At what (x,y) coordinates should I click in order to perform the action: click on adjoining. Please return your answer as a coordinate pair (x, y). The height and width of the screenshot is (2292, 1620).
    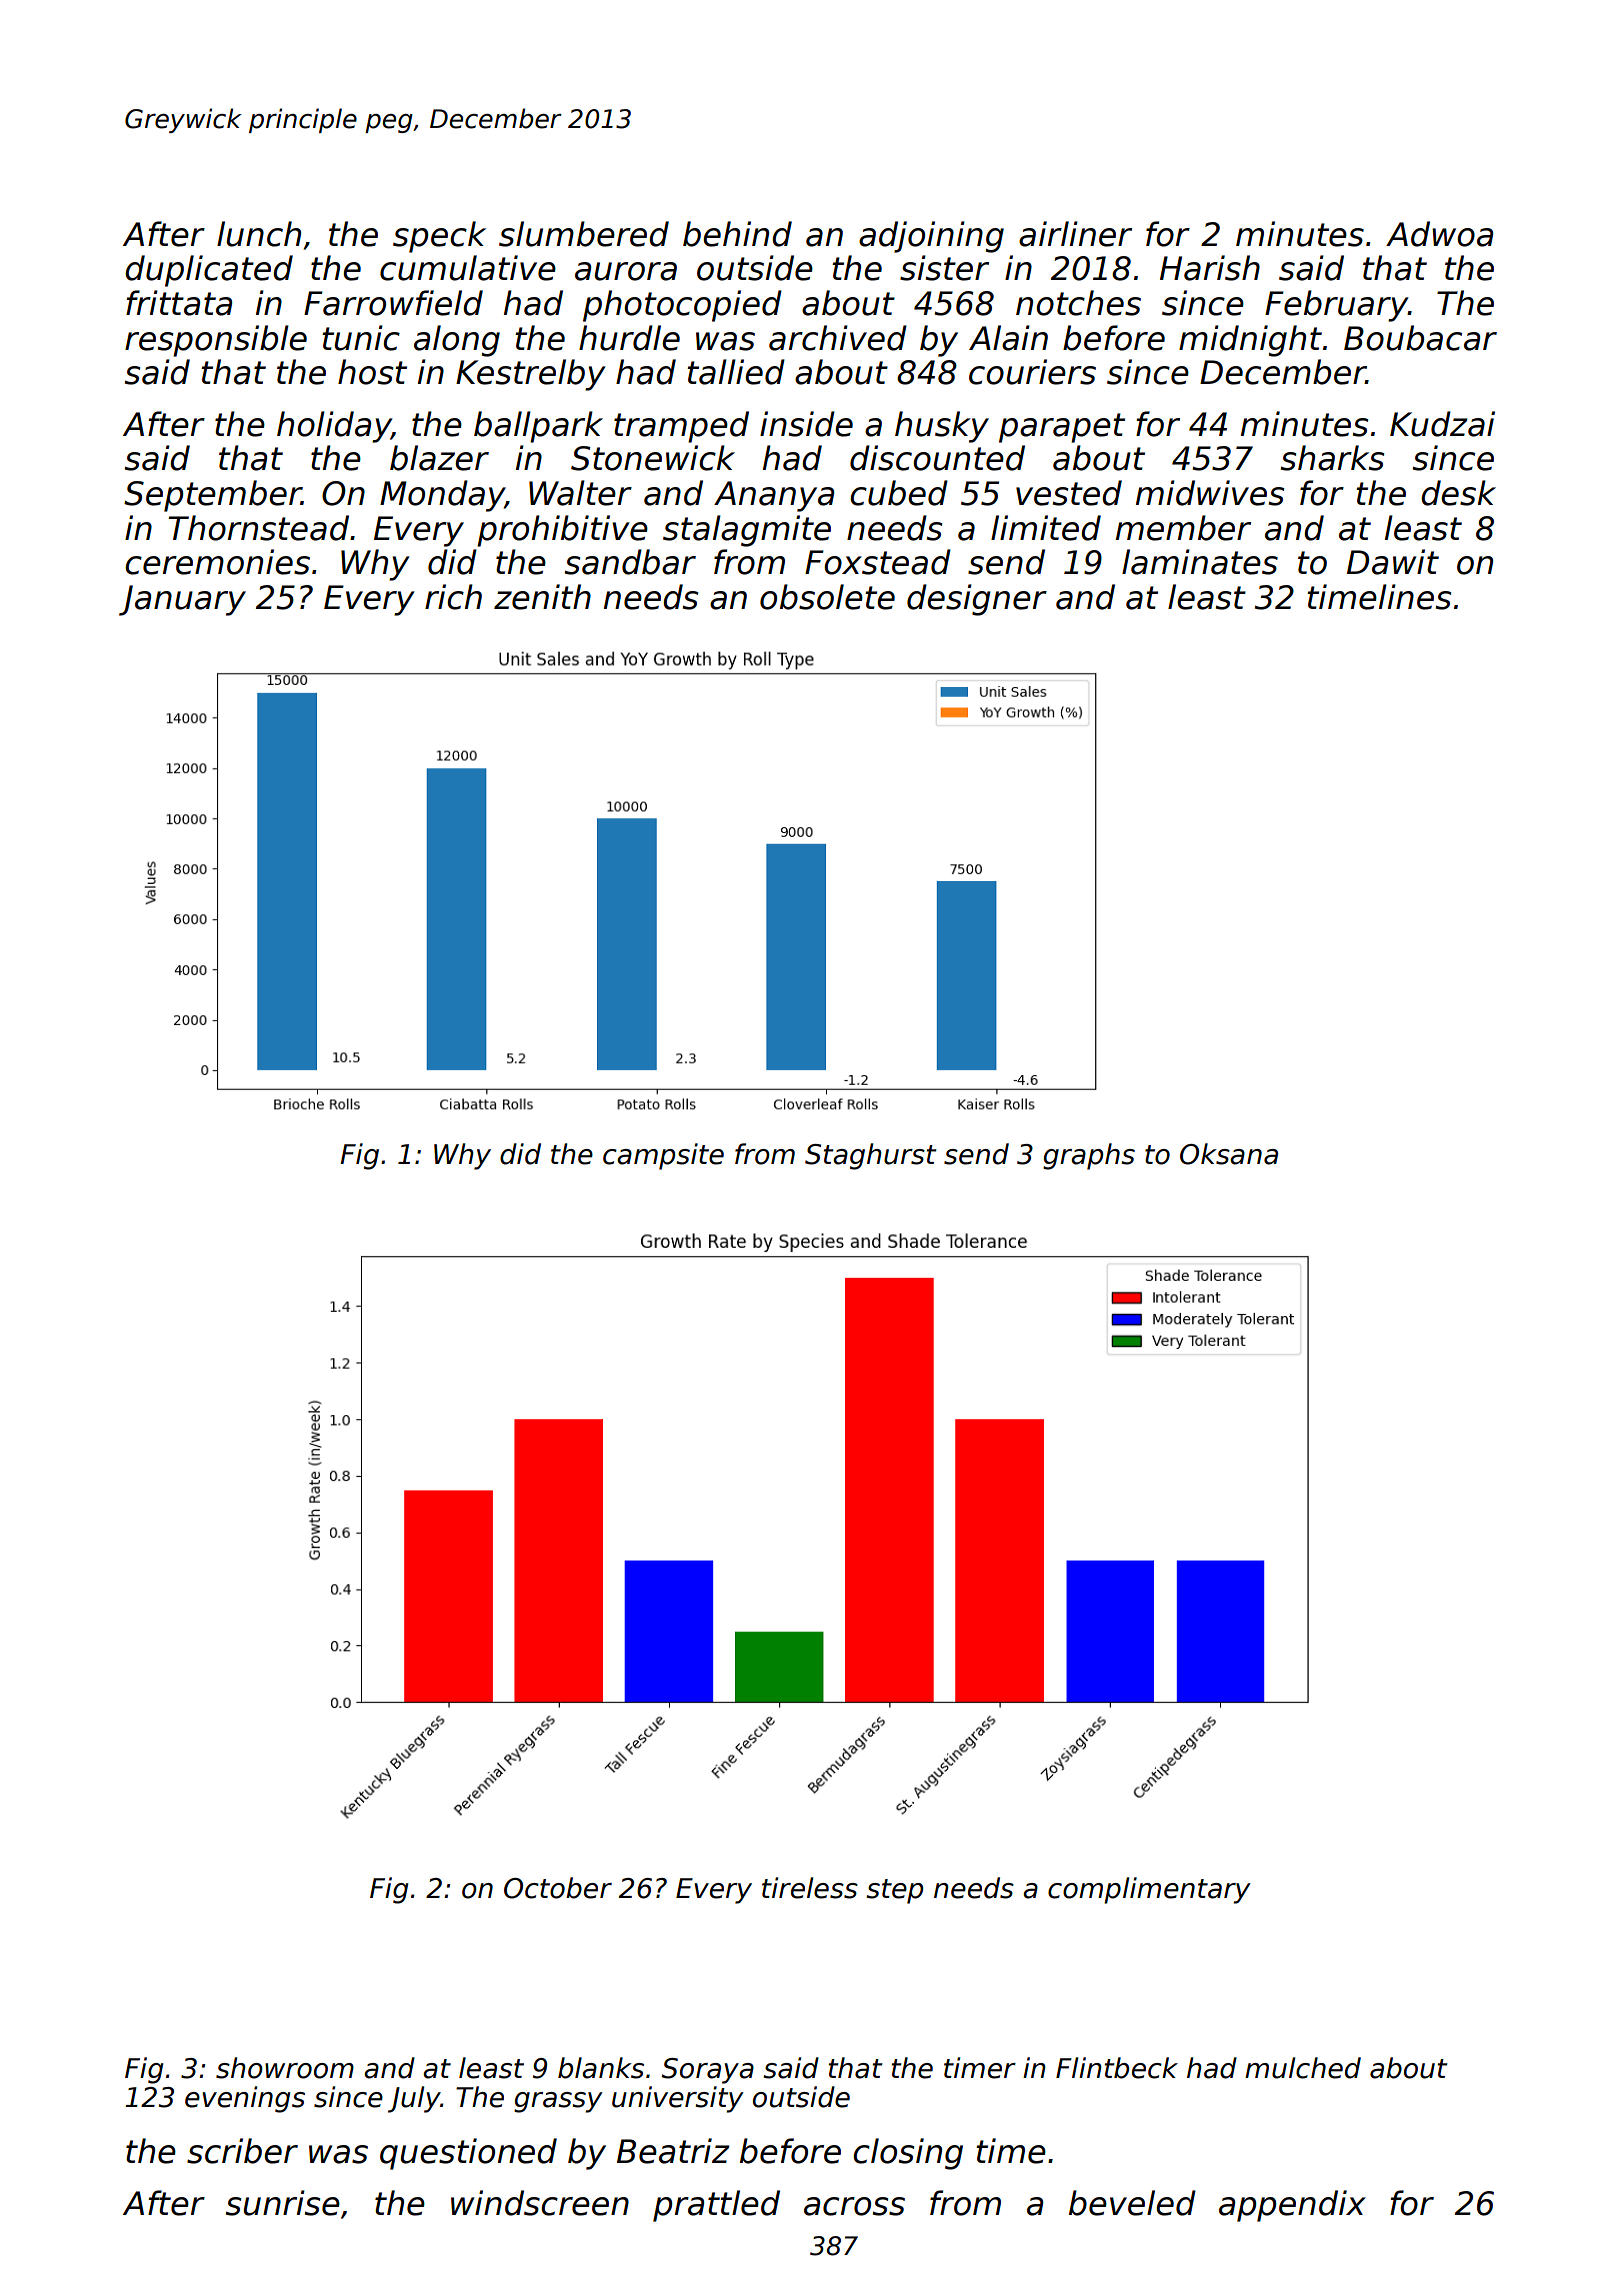
    Looking at the image, I should click on (931, 237).
